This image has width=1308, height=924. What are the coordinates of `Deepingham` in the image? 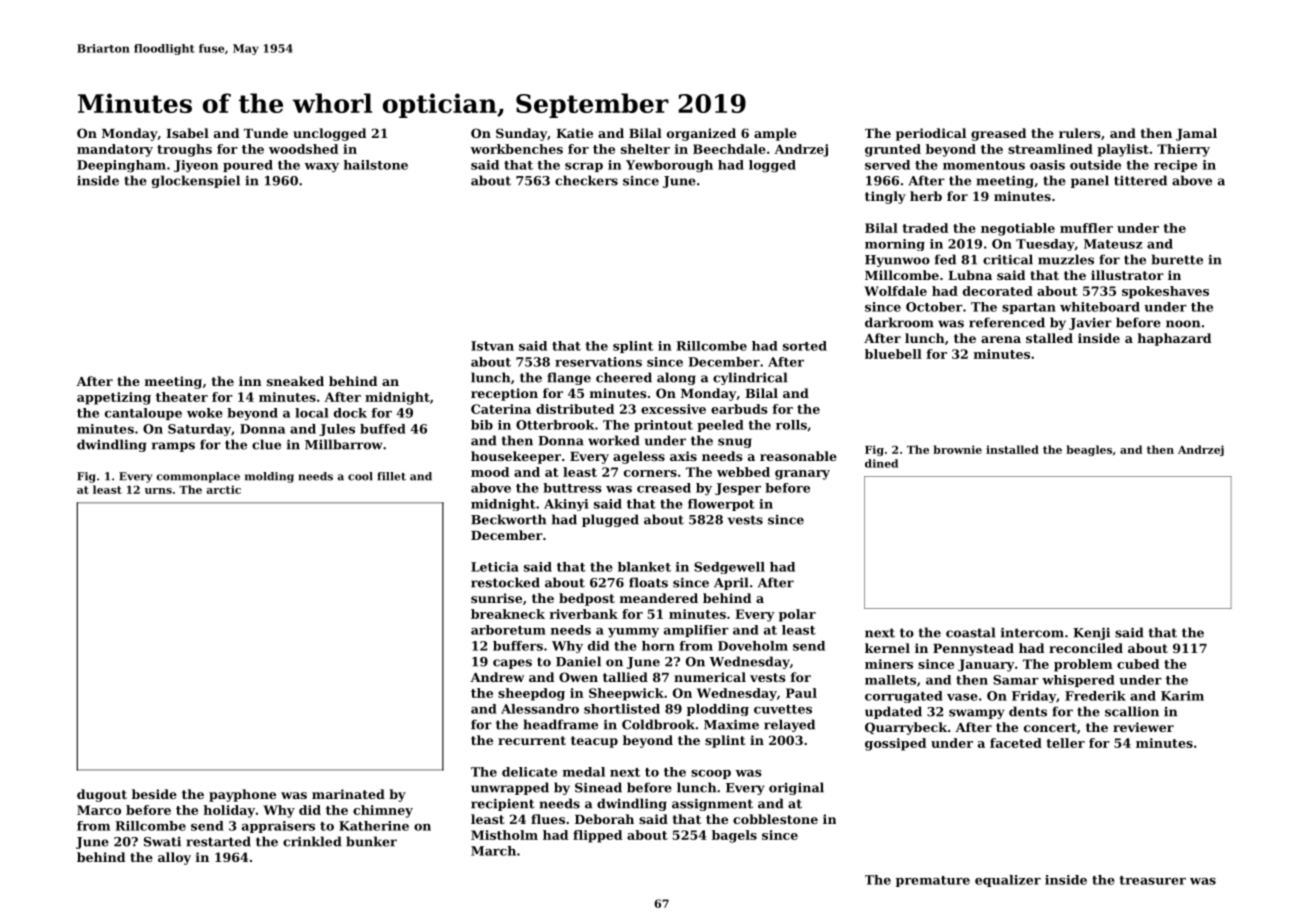 It's located at (121, 166).
